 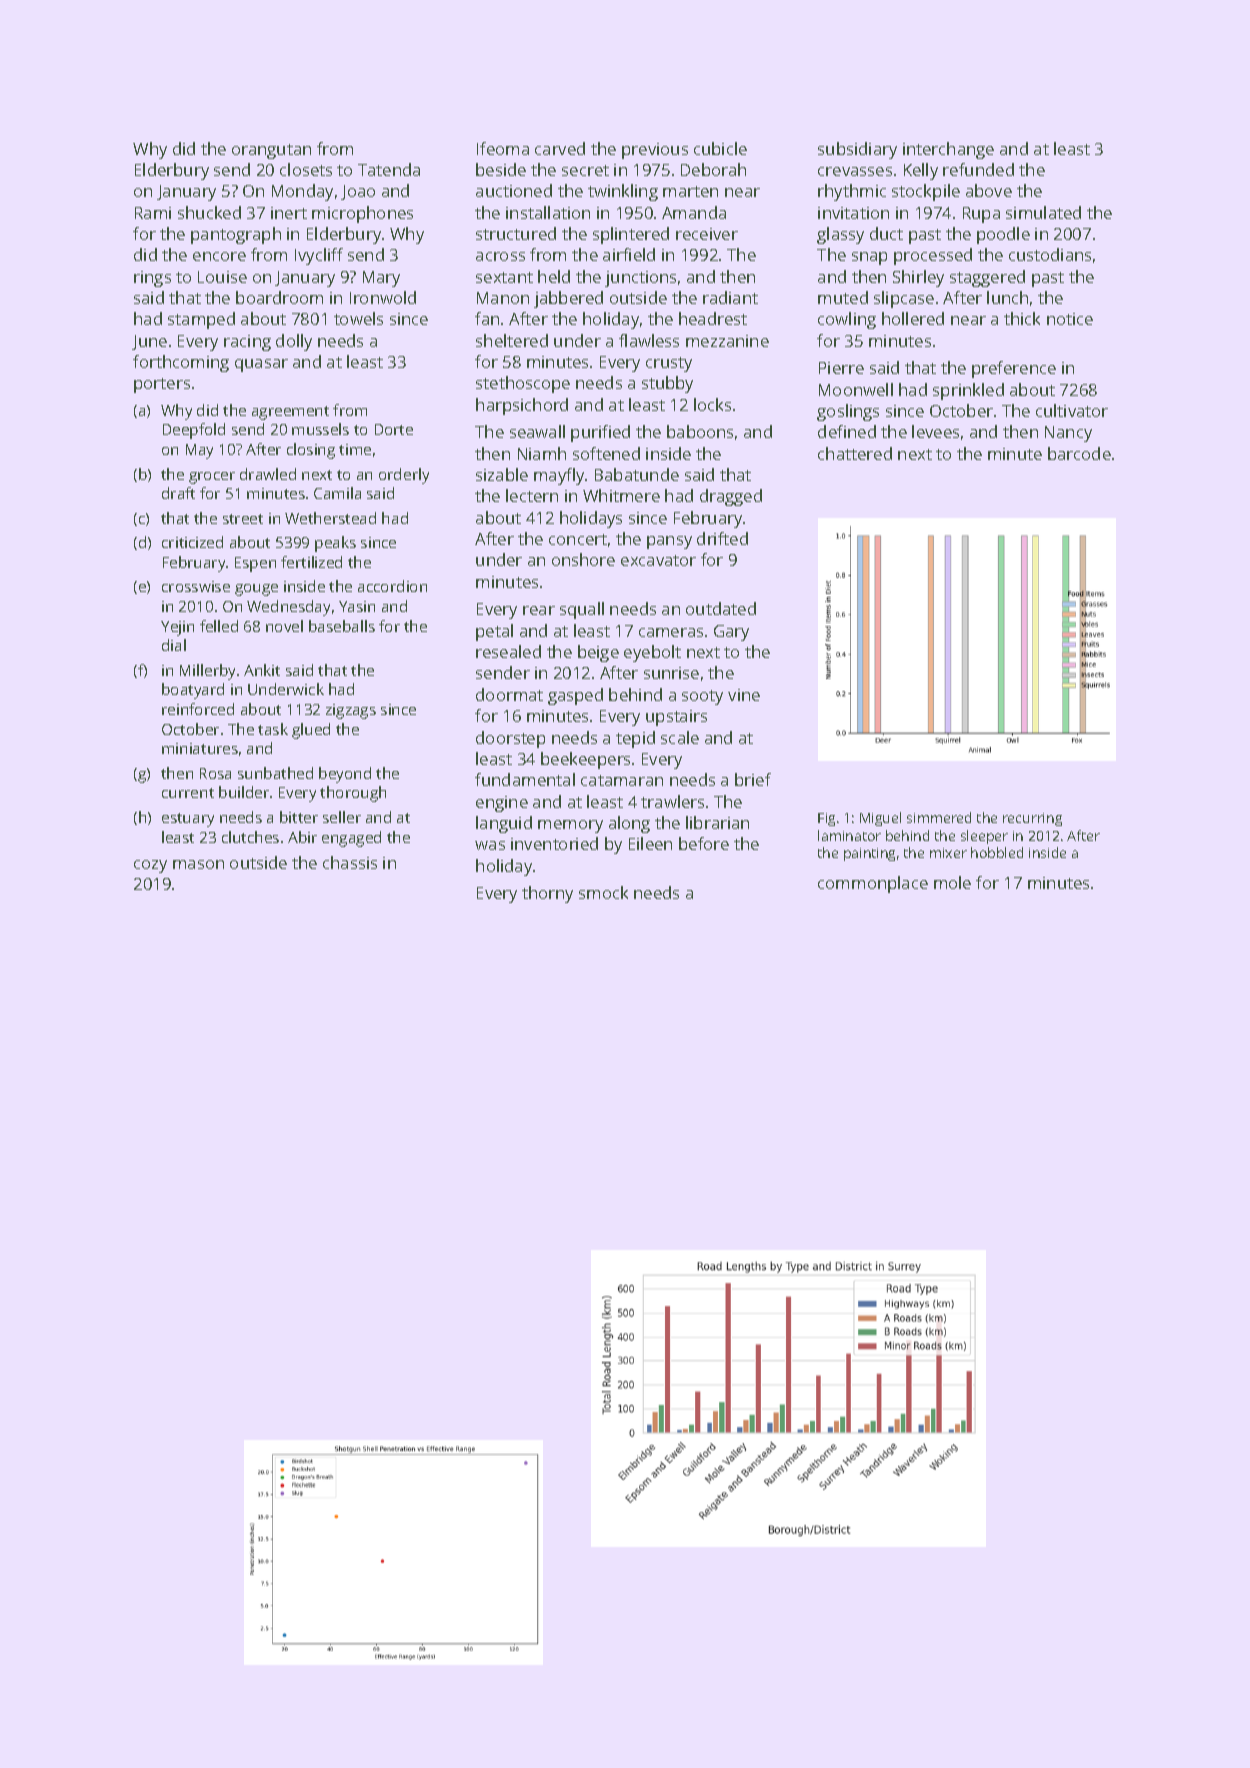 I want to click on headrest, so click(x=713, y=318).
